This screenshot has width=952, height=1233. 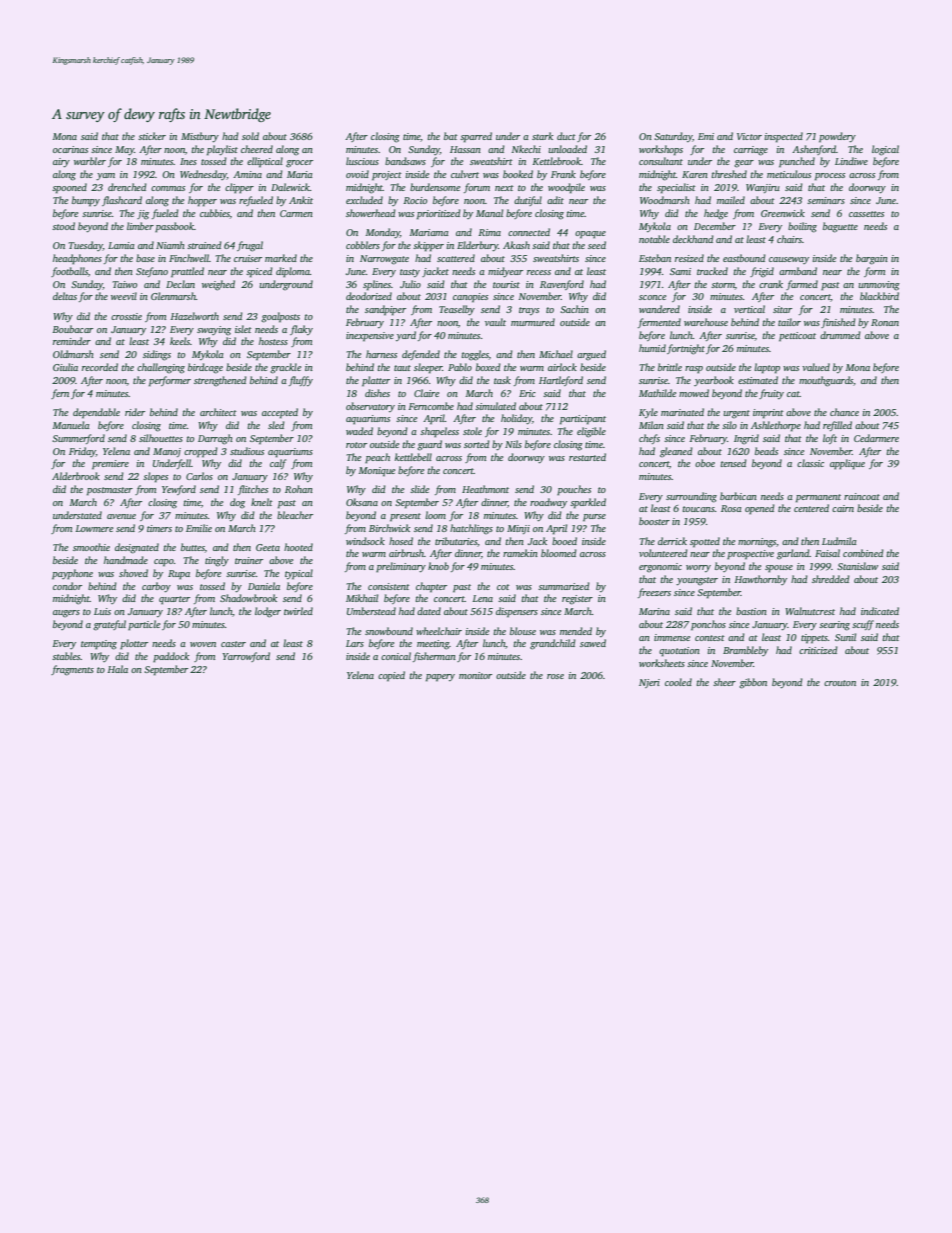 What do you see at coordinates (65, 367) in the screenshot?
I see `Giulia` at bounding box center [65, 367].
